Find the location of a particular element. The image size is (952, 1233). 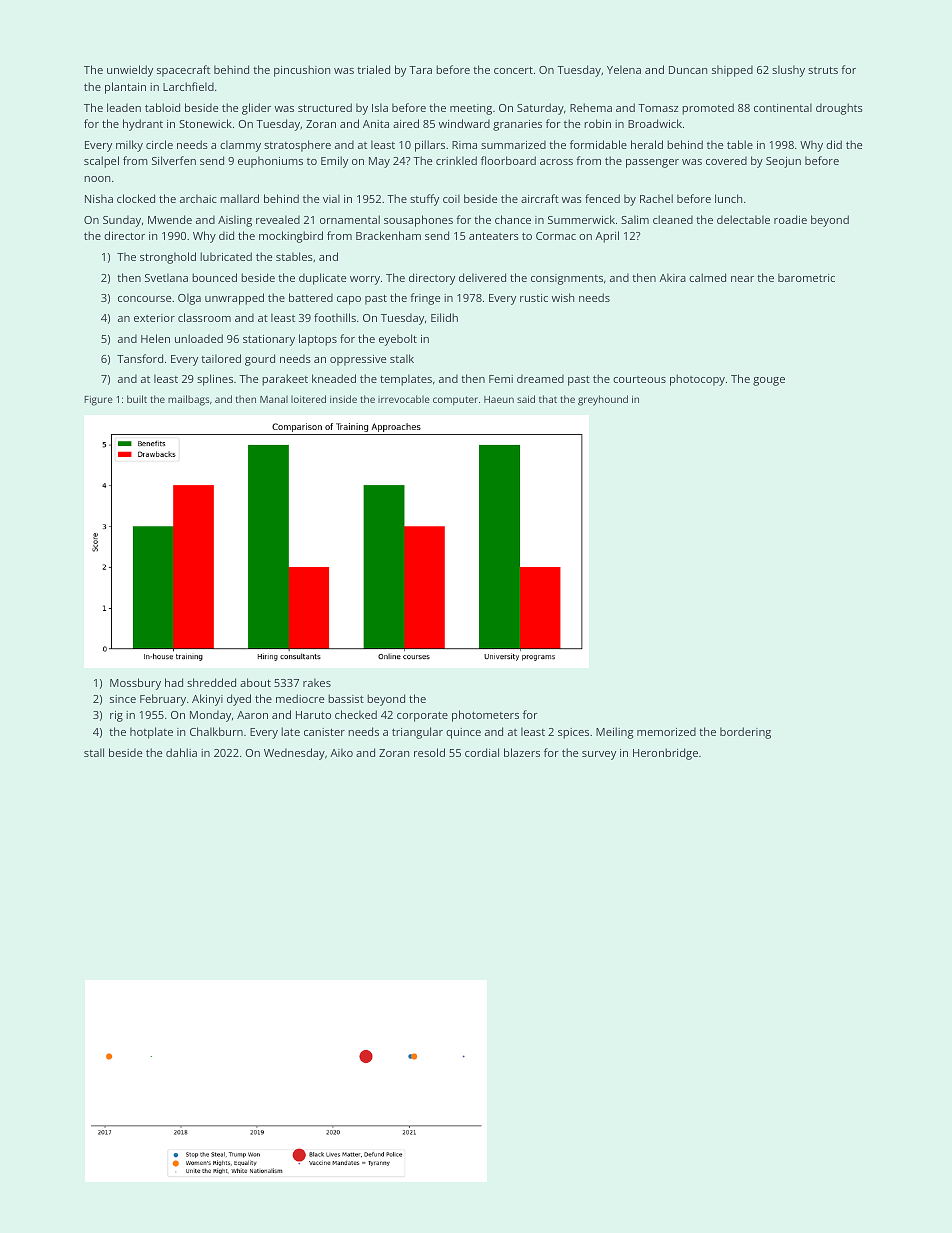

concert is located at coordinates (513, 70).
